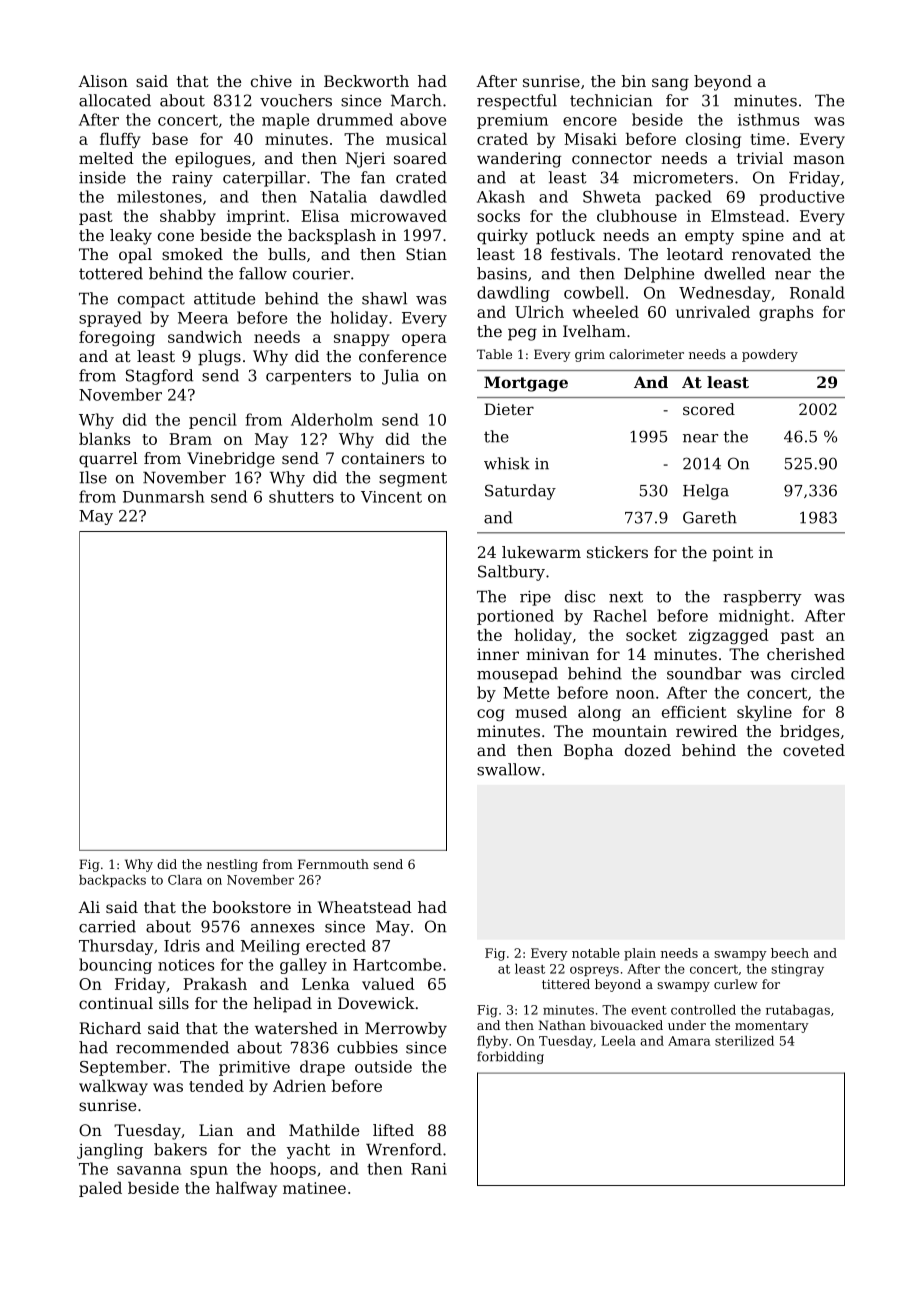  I want to click on socket, so click(651, 635).
